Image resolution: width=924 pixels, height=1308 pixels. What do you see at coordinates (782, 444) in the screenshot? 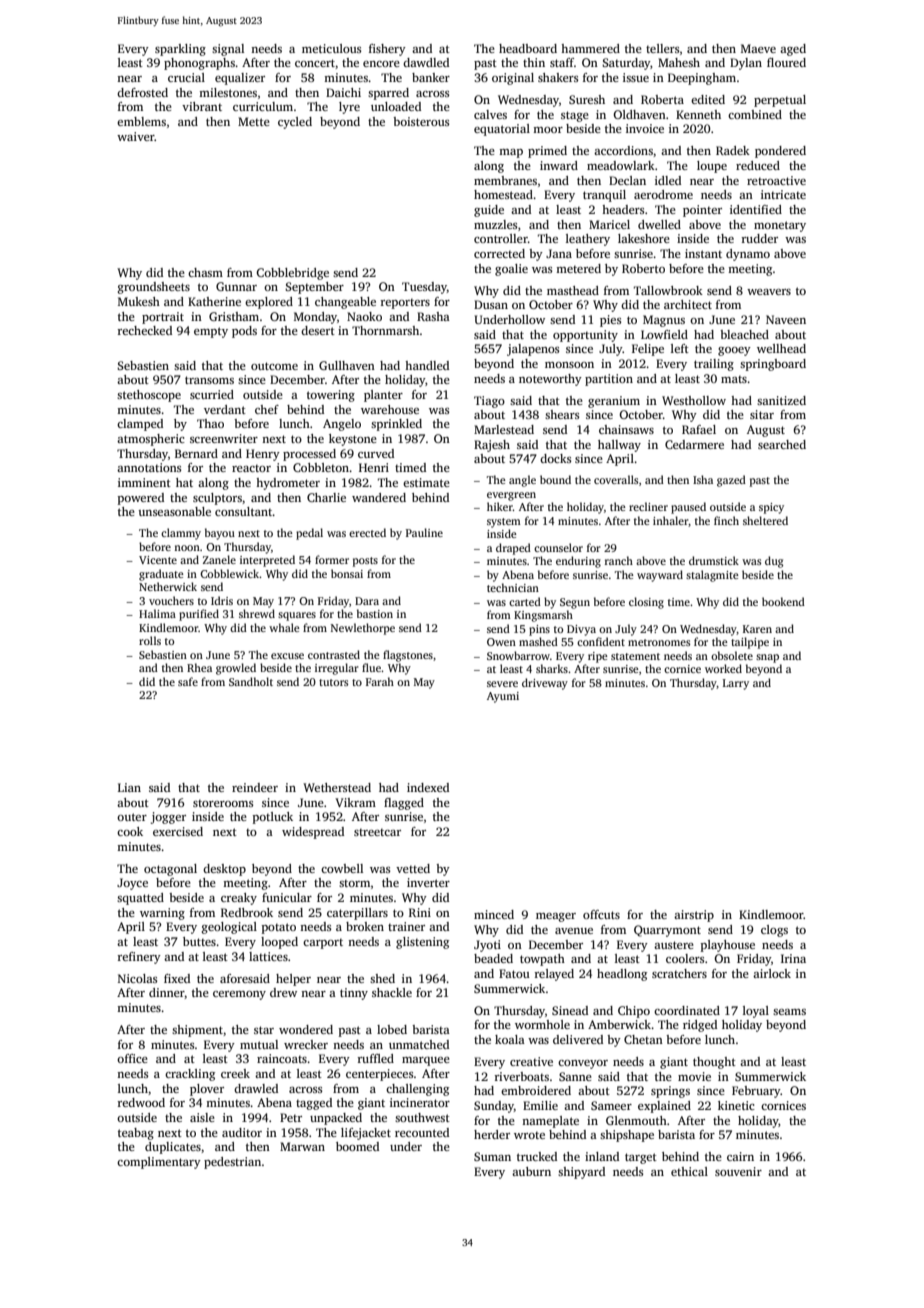
I see `searched` at bounding box center [782, 444].
